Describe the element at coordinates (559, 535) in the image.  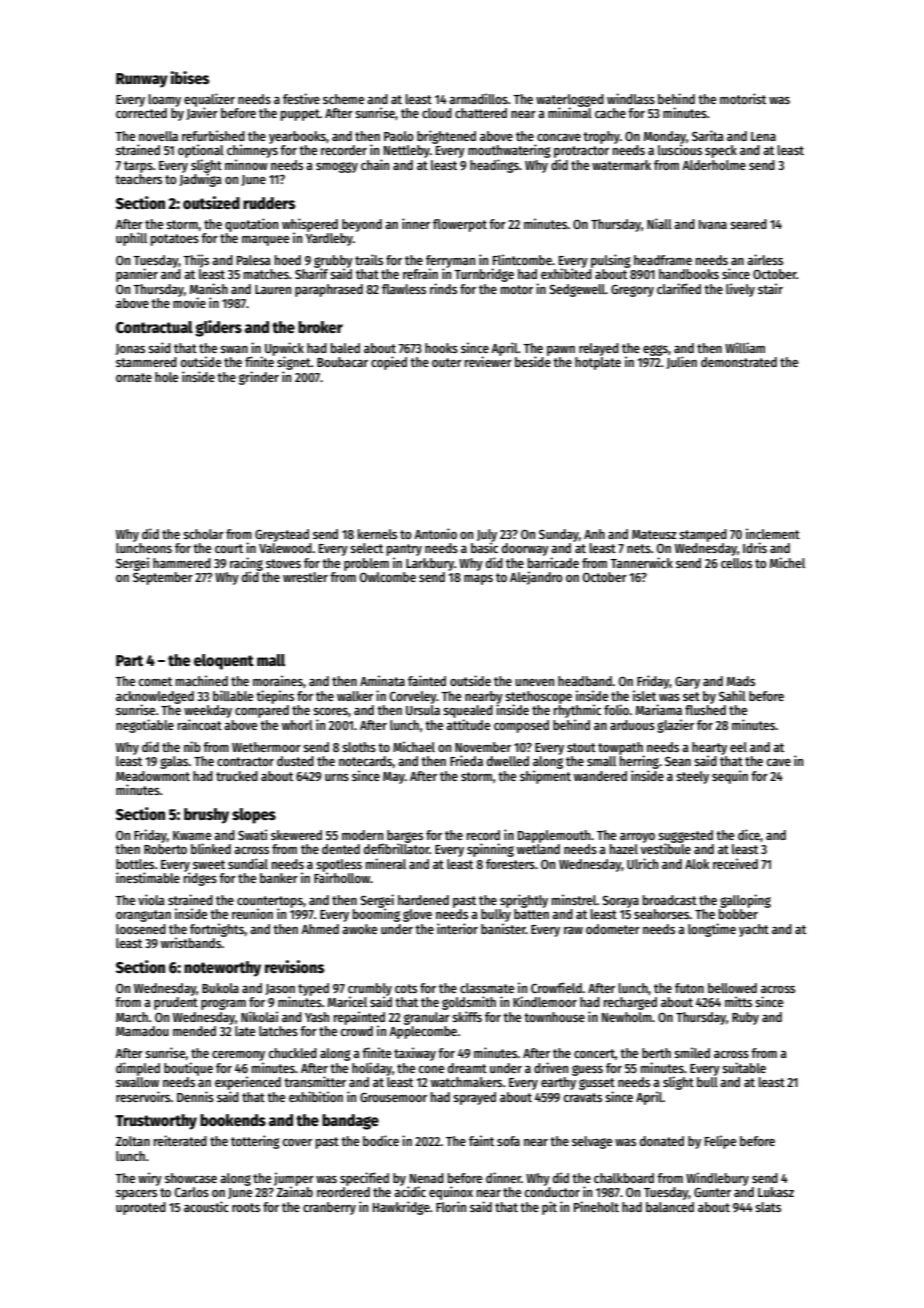
I see `Sunday` at that location.
